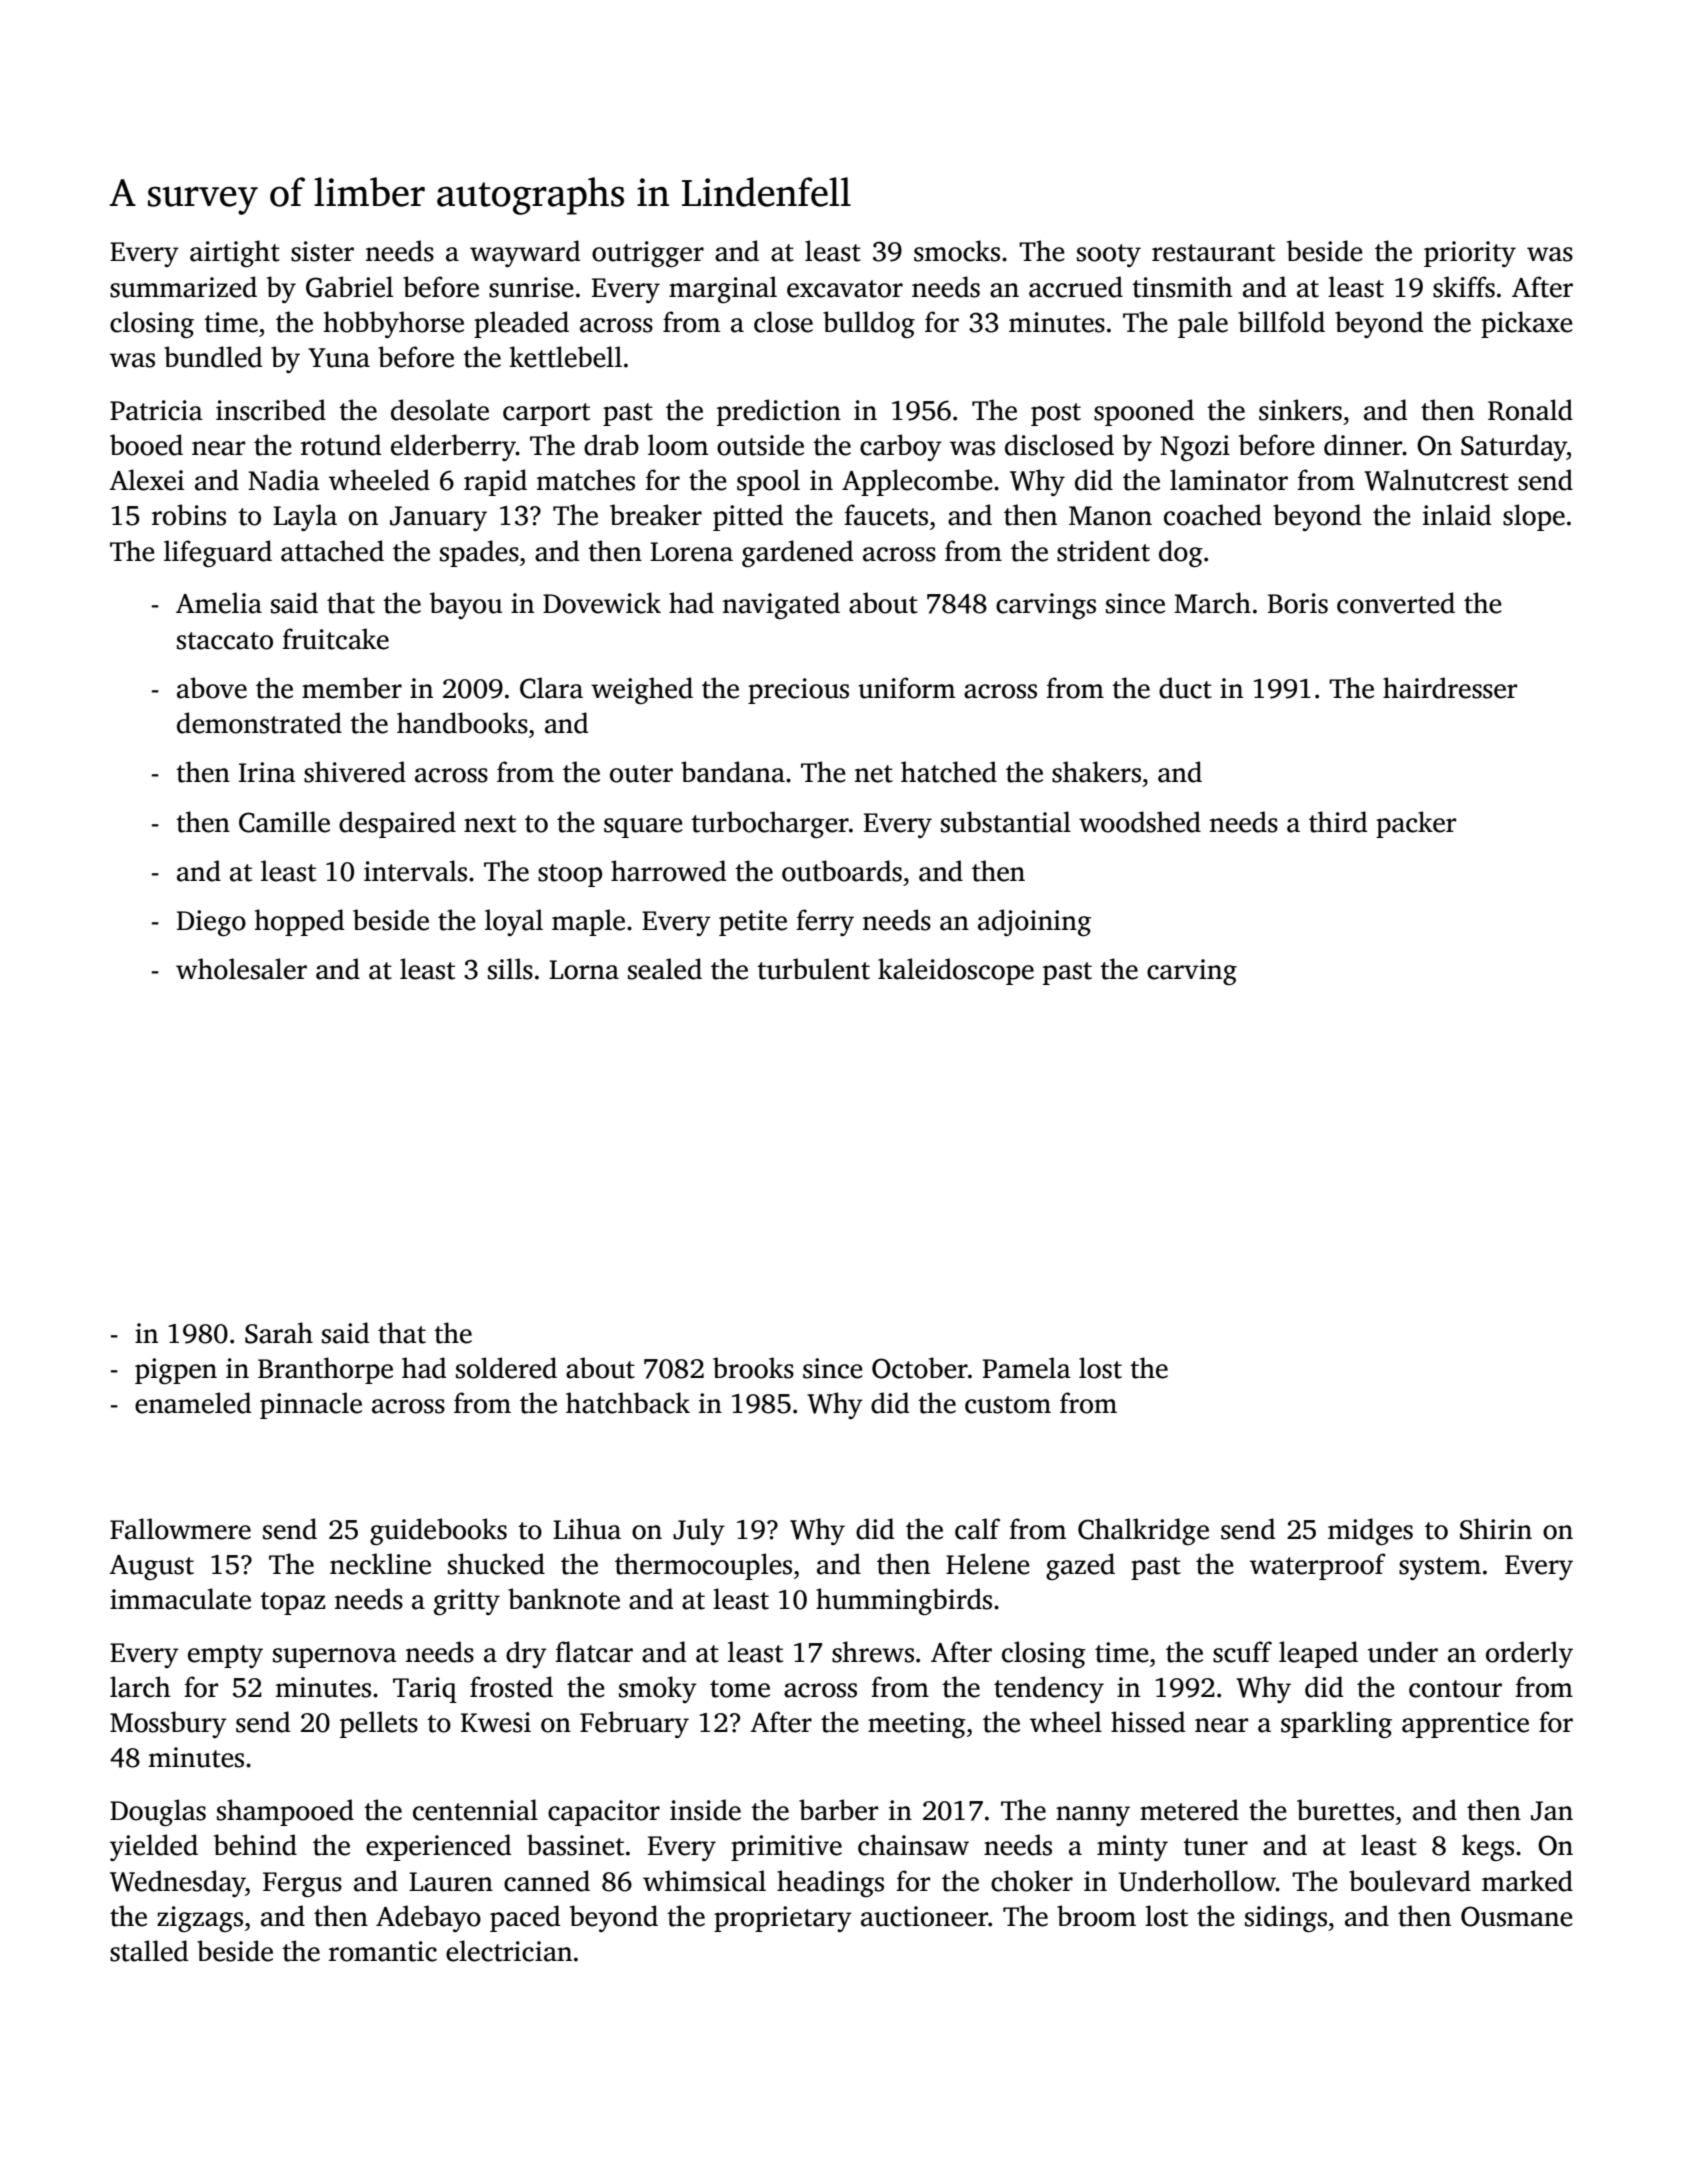 The image size is (1683, 2178). What do you see at coordinates (924, 1916) in the screenshot?
I see `auctioneer` at bounding box center [924, 1916].
